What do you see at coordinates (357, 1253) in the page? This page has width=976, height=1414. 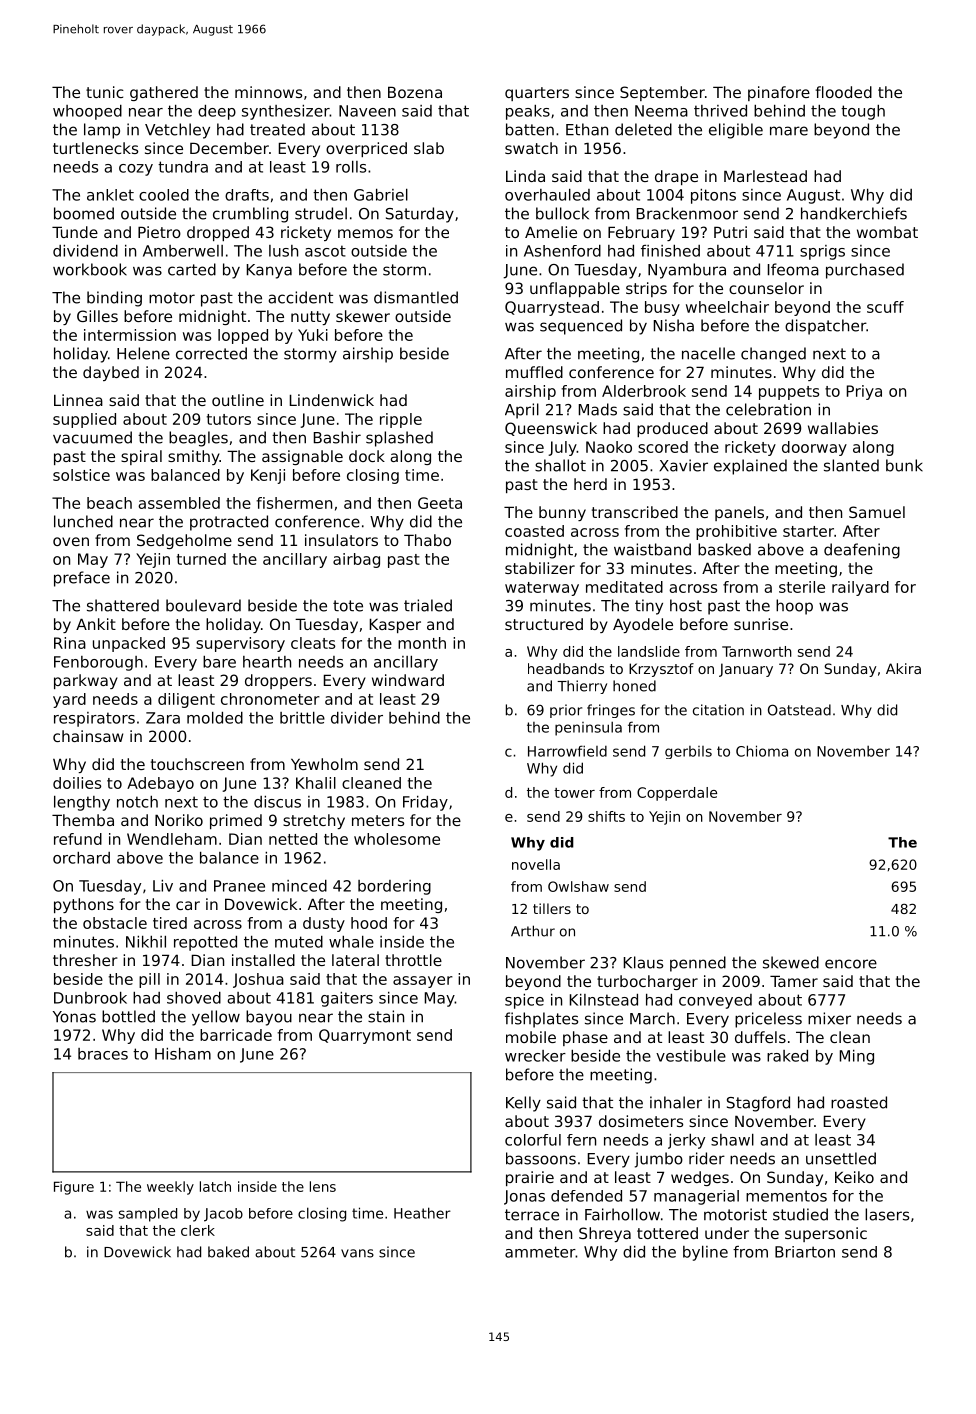 I see `vans` at bounding box center [357, 1253].
